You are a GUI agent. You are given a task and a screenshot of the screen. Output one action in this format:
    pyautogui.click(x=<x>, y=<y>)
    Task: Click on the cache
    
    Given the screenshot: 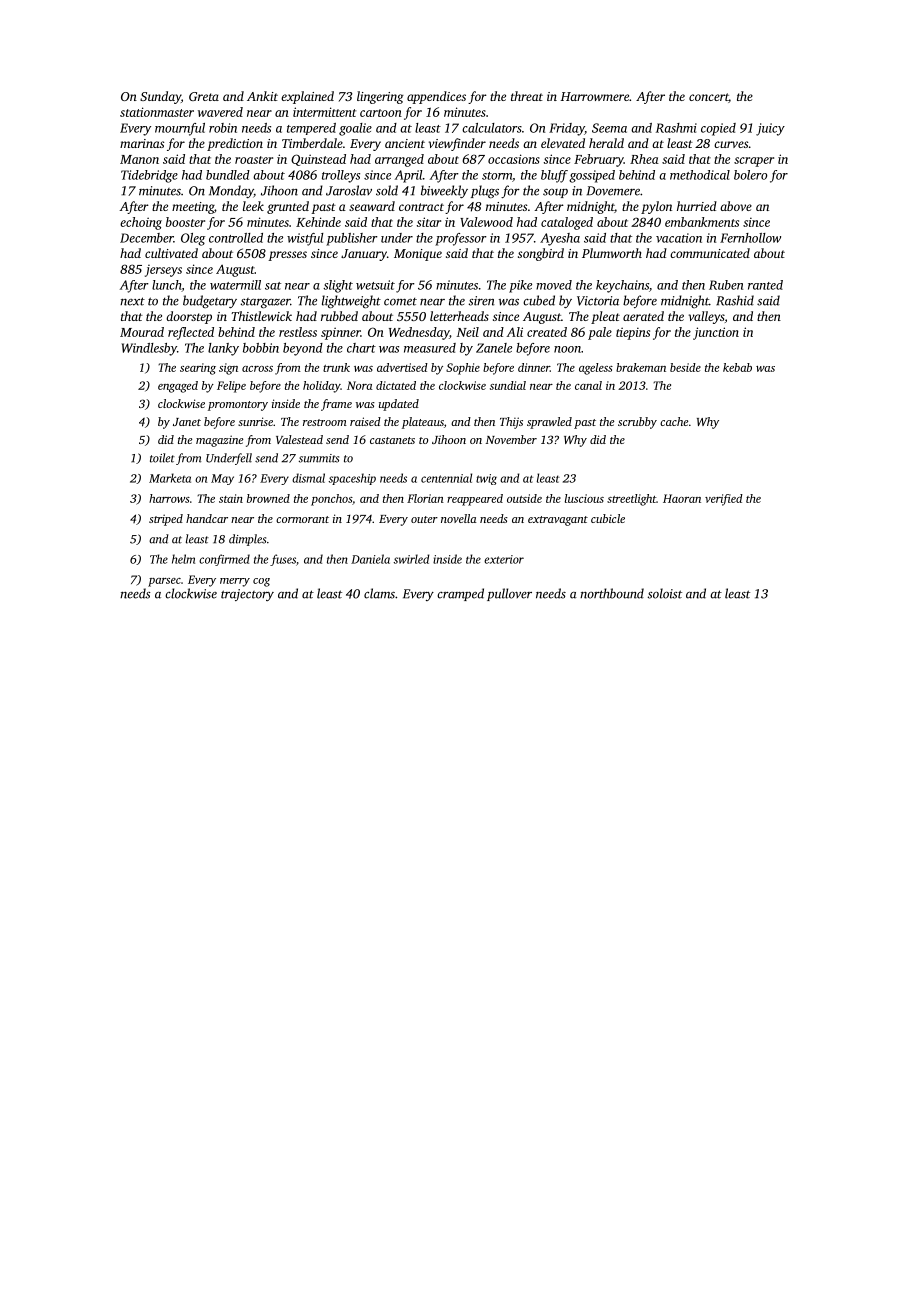 What is the action you would take?
    pyautogui.click(x=674, y=421)
